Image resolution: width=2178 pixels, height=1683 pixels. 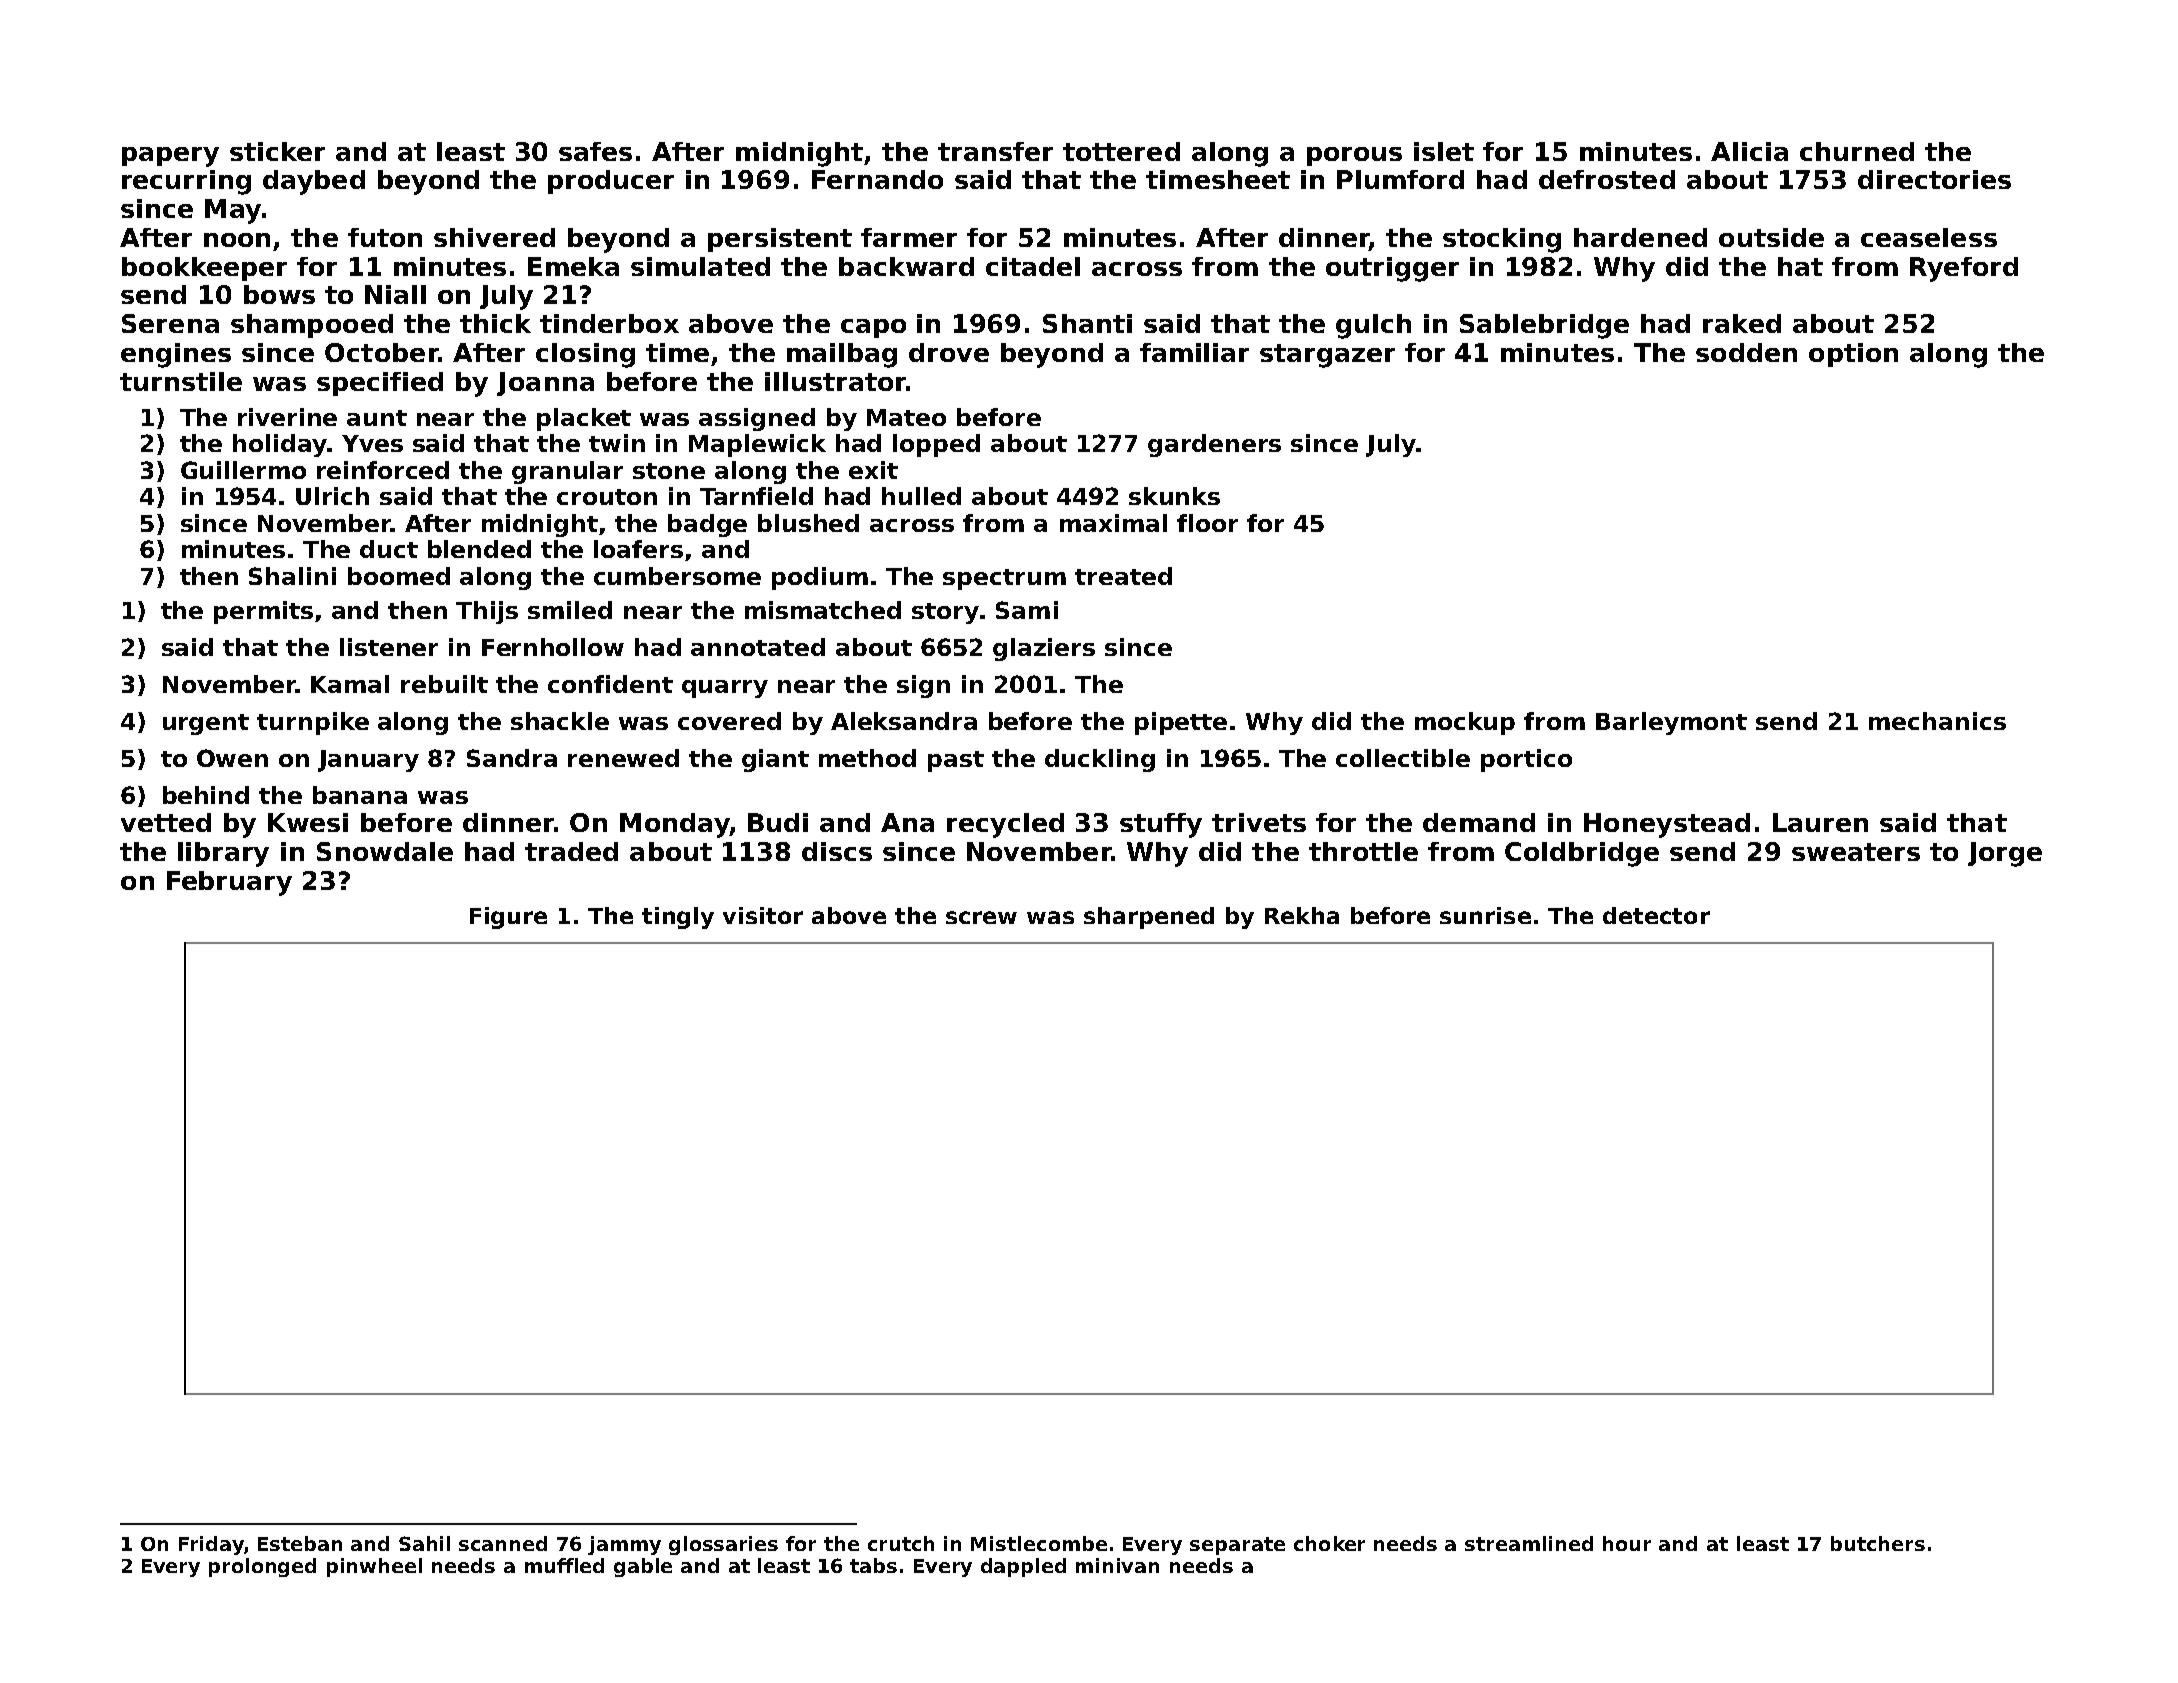 I want to click on Yves, so click(x=372, y=443).
